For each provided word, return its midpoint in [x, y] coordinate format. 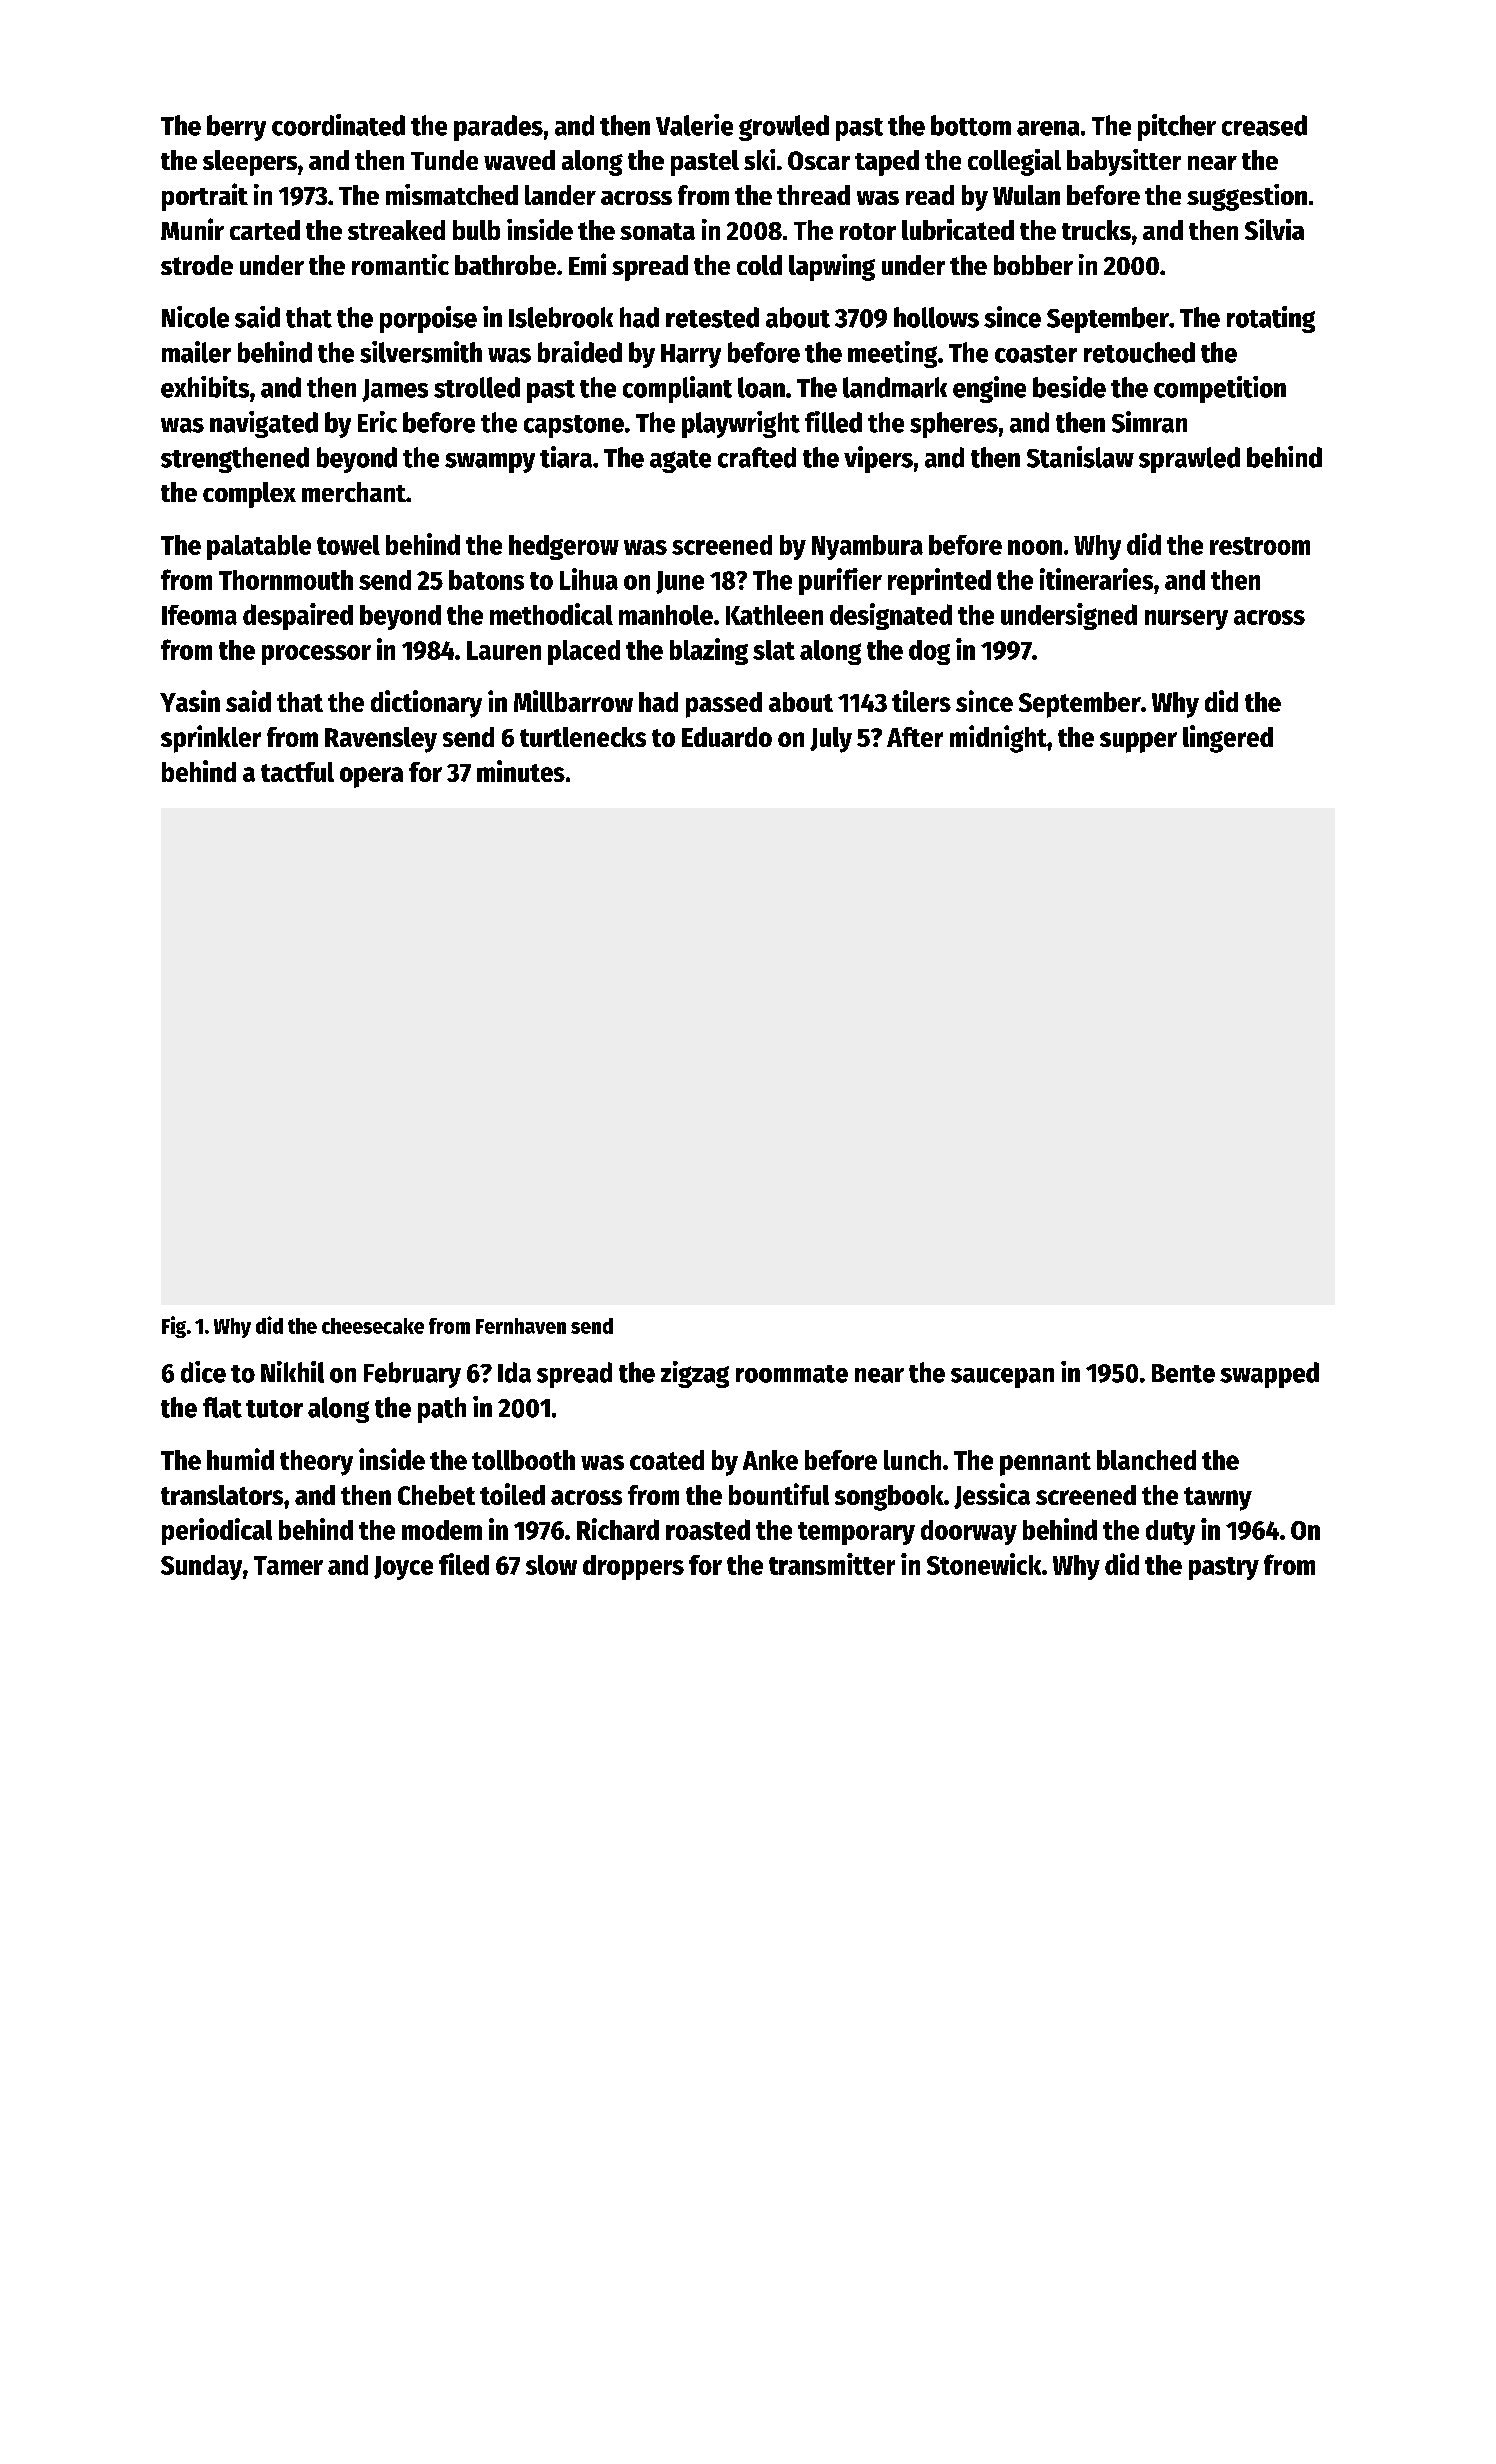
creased [1264, 125]
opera [371, 777]
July [831, 740]
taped [887, 163]
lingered [1228, 739]
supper [1138, 742]
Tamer [288, 1565]
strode [197, 265]
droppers [633, 1567]
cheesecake [373, 1326]
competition [1220, 389]
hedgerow [564, 547]
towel [348, 545]
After [915, 737]
